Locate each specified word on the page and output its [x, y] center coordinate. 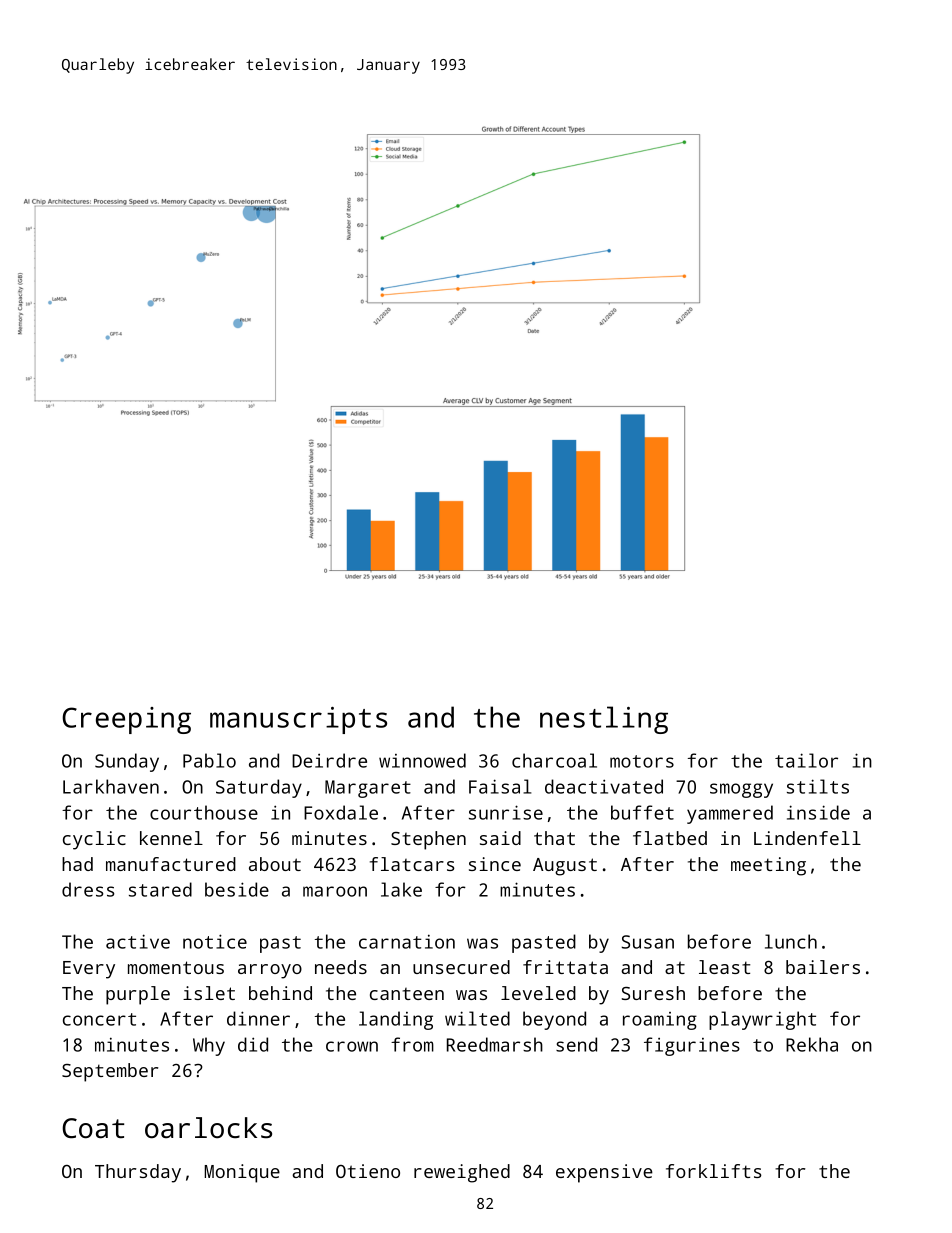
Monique [242, 1173]
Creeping [126, 720]
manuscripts [298, 720]
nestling [604, 720]
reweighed [462, 1173]
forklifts [714, 1171]
